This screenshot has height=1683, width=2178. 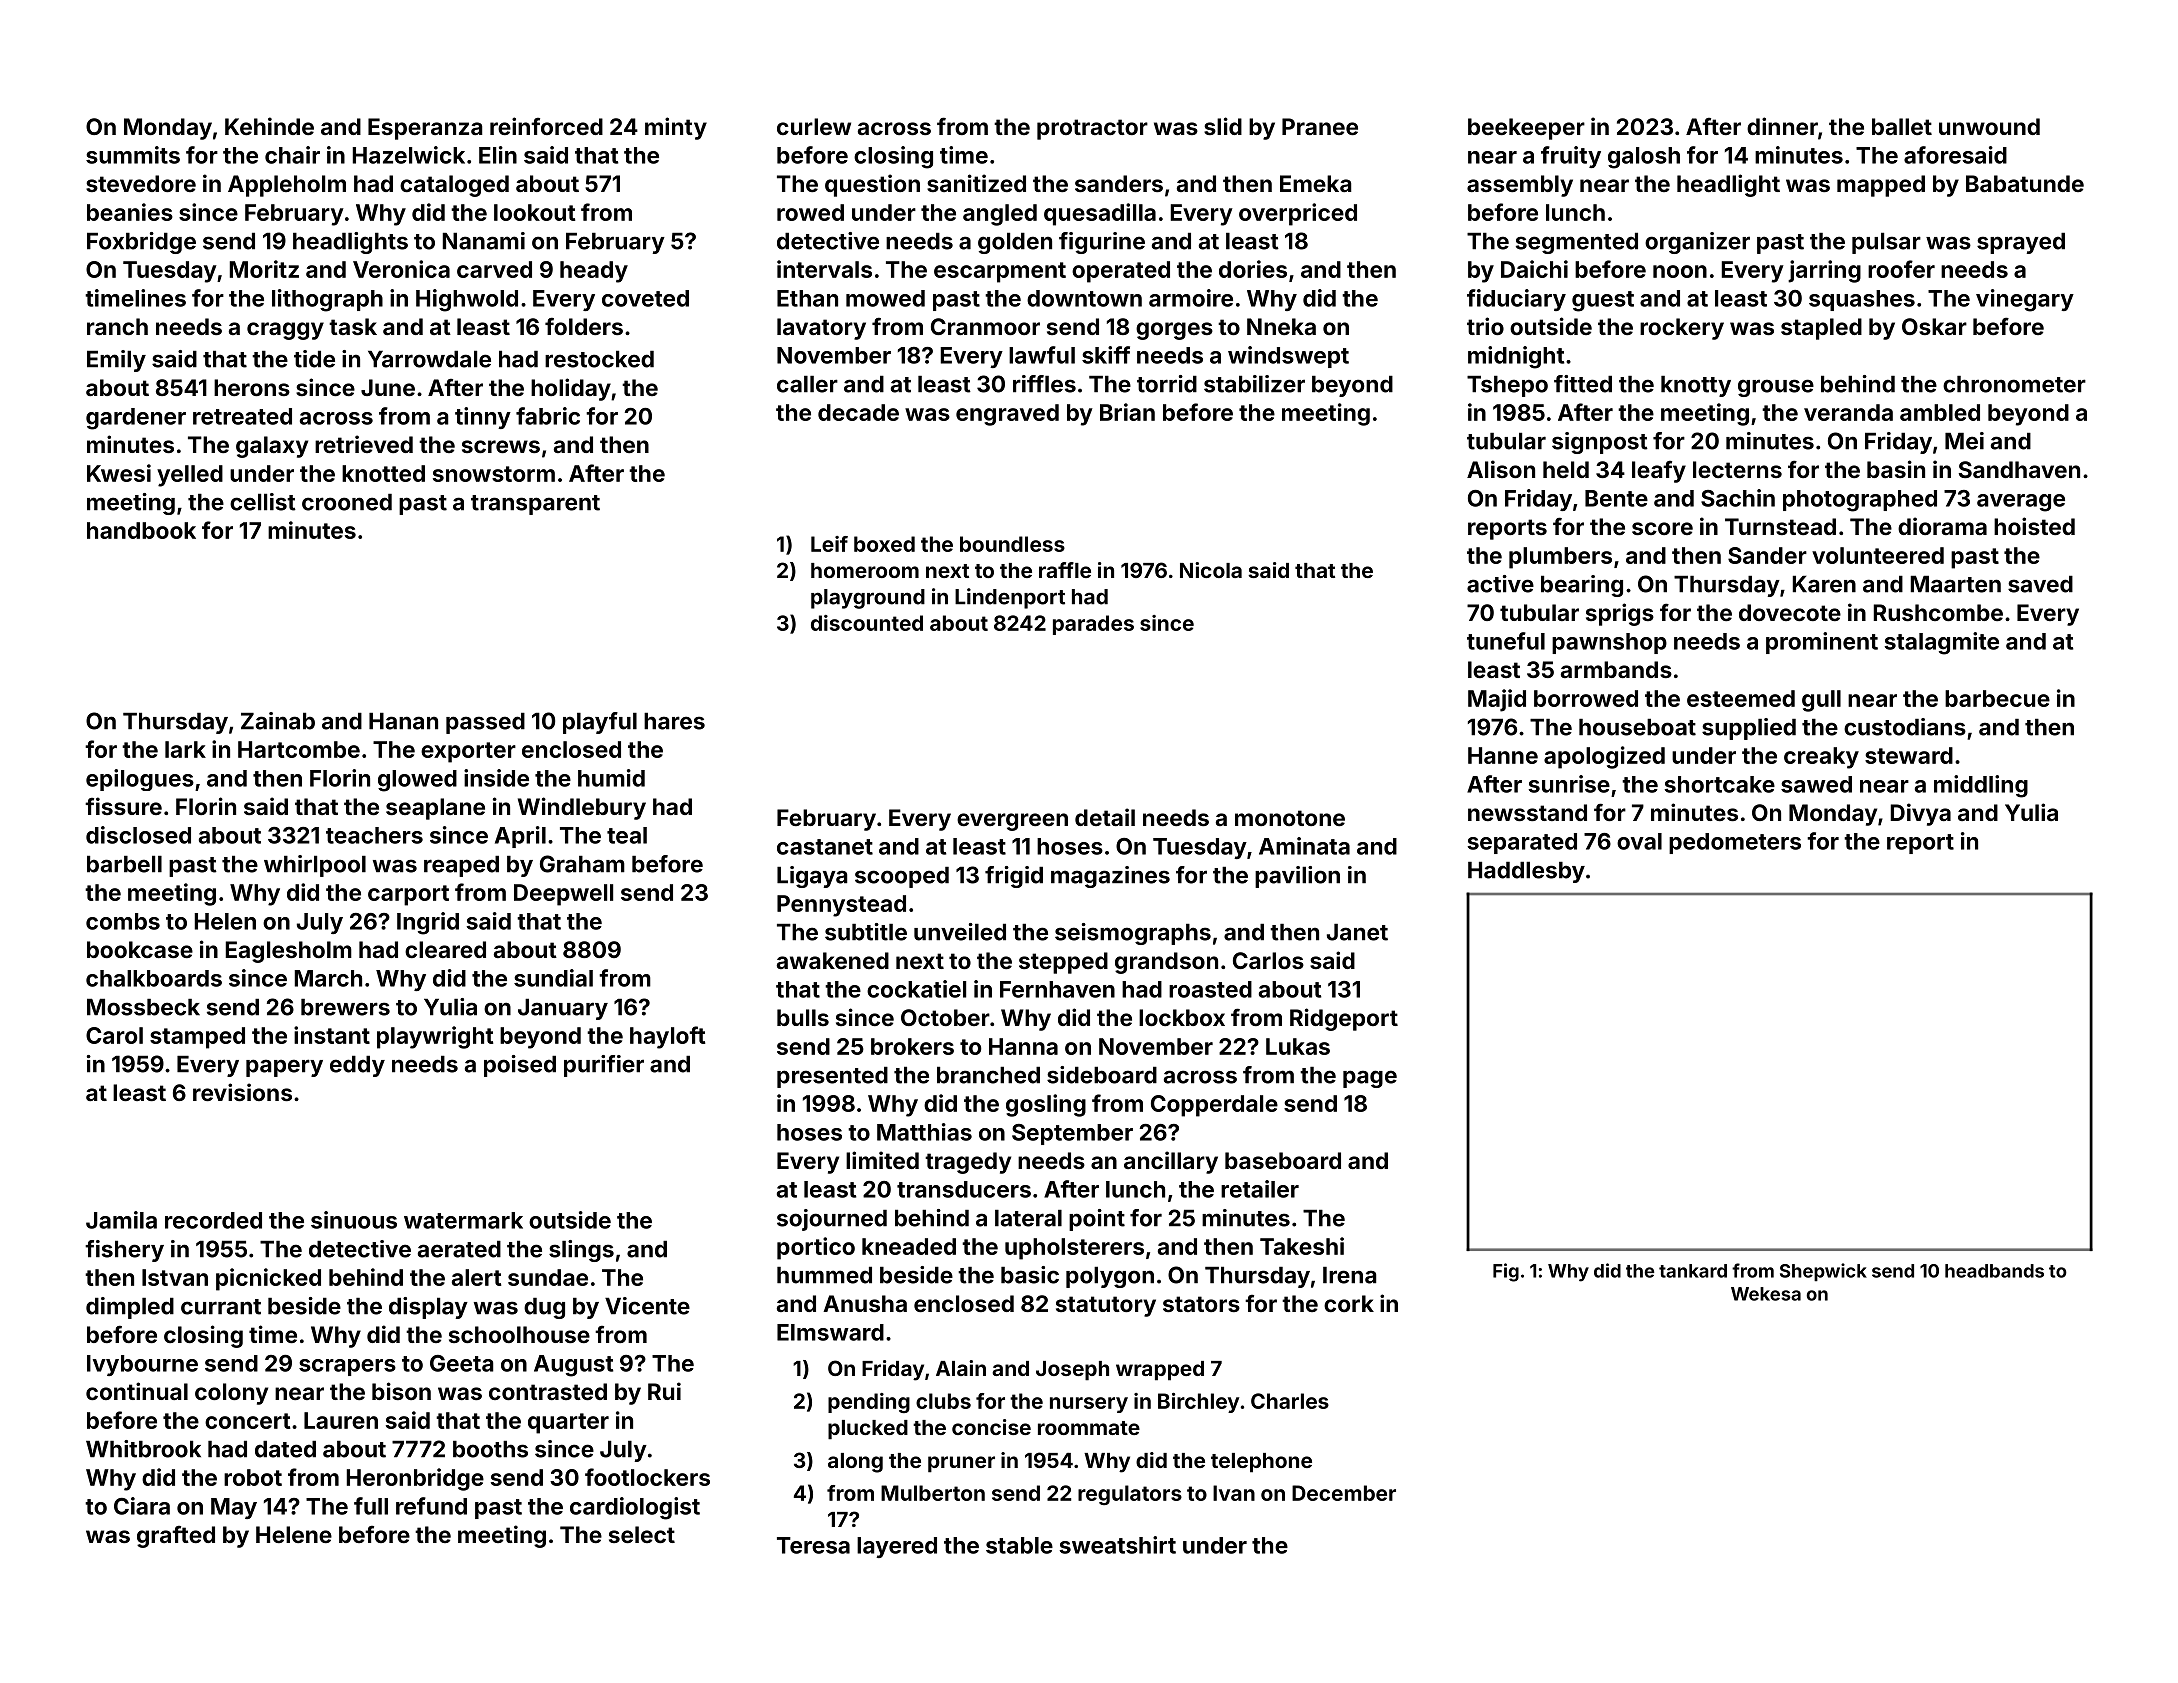 I want to click on sanitized, so click(x=976, y=183).
